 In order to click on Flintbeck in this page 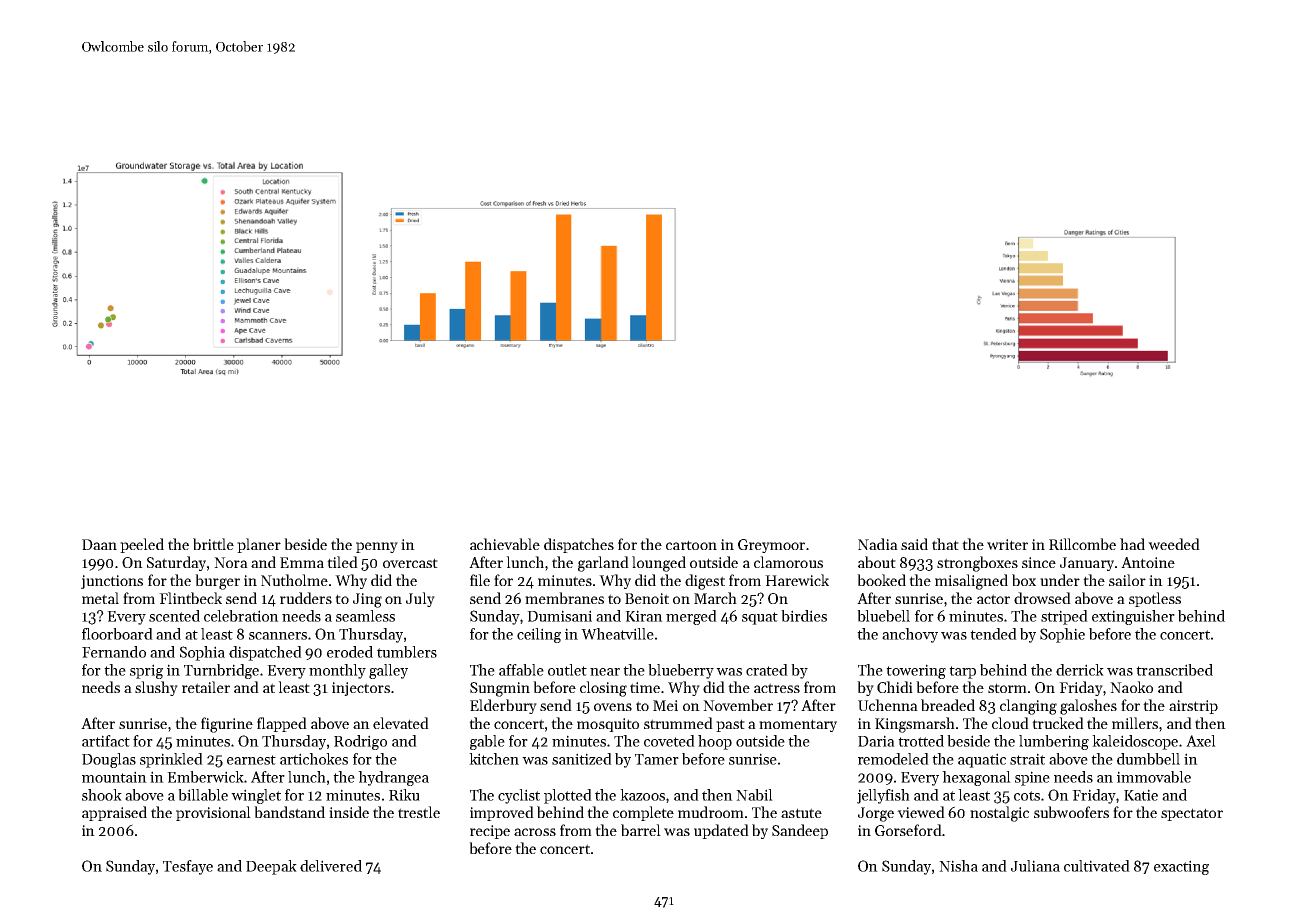, I will do `click(190, 598)`.
